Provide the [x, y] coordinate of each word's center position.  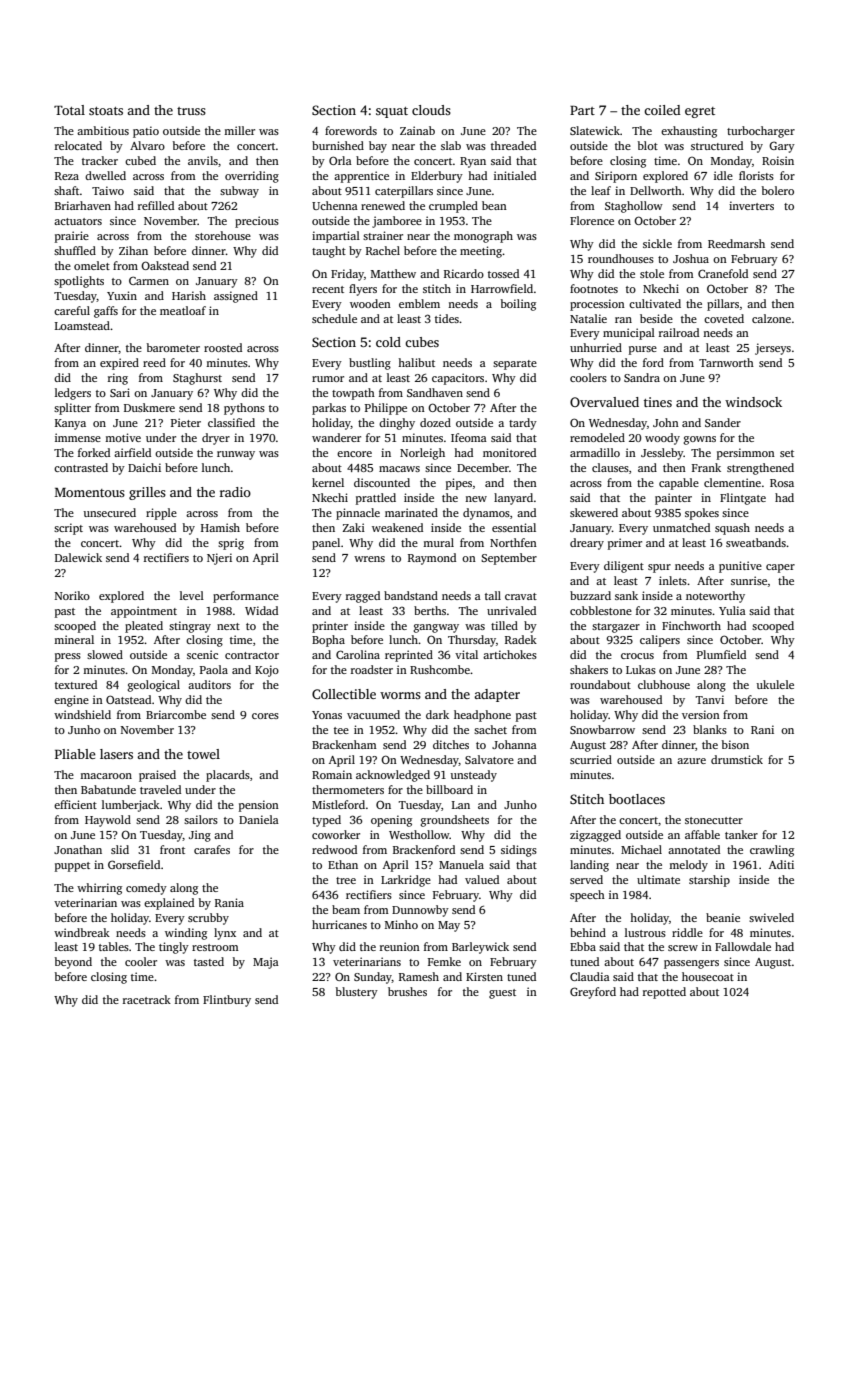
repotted [664, 993]
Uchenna [335, 205]
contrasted [81, 467]
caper [780, 568]
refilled [156, 205]
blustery [357, 993]
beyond [73, 963]
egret [700, 112]
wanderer [336, 437]
